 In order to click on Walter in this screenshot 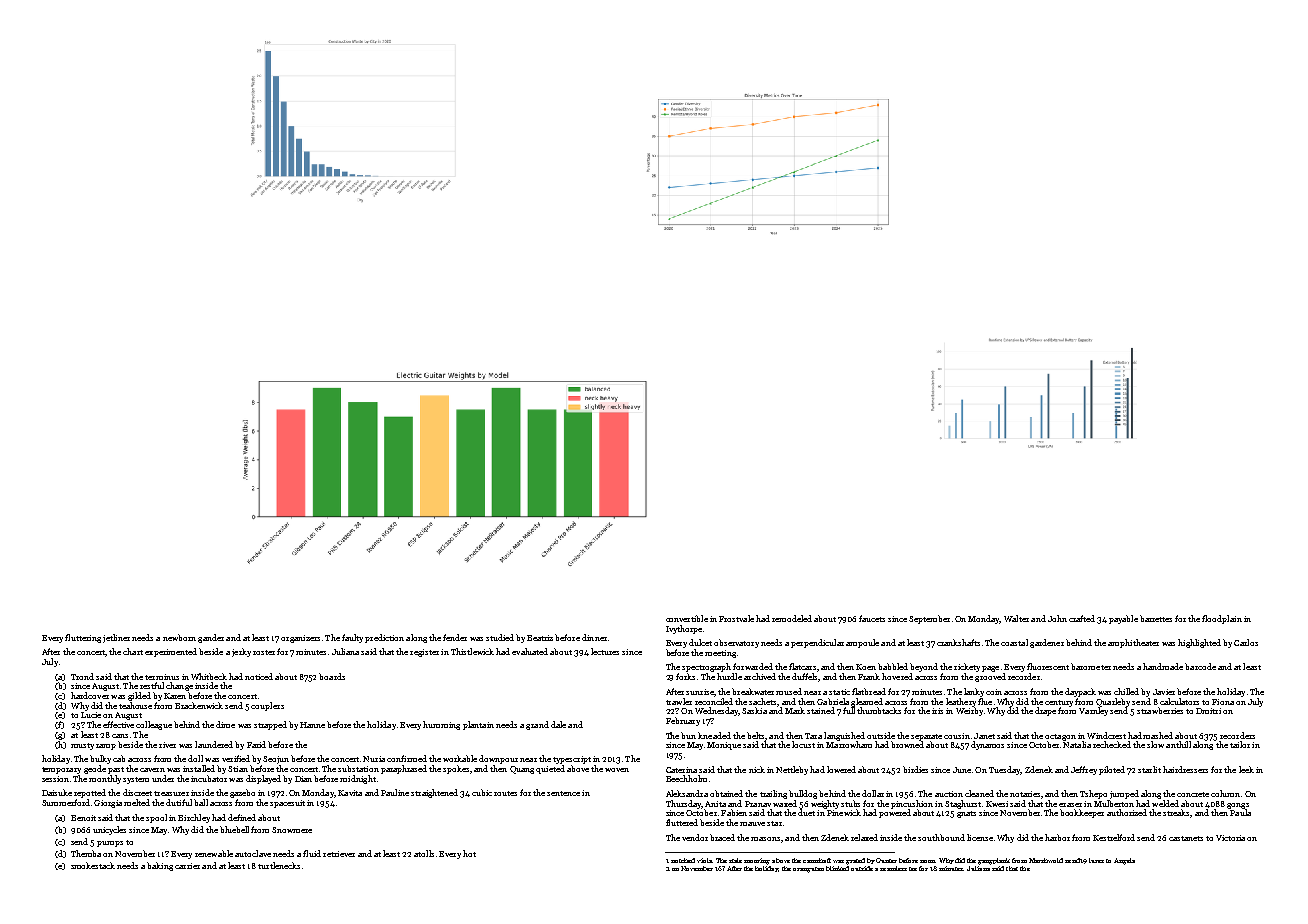, I will do `click(1016, 618)`.
